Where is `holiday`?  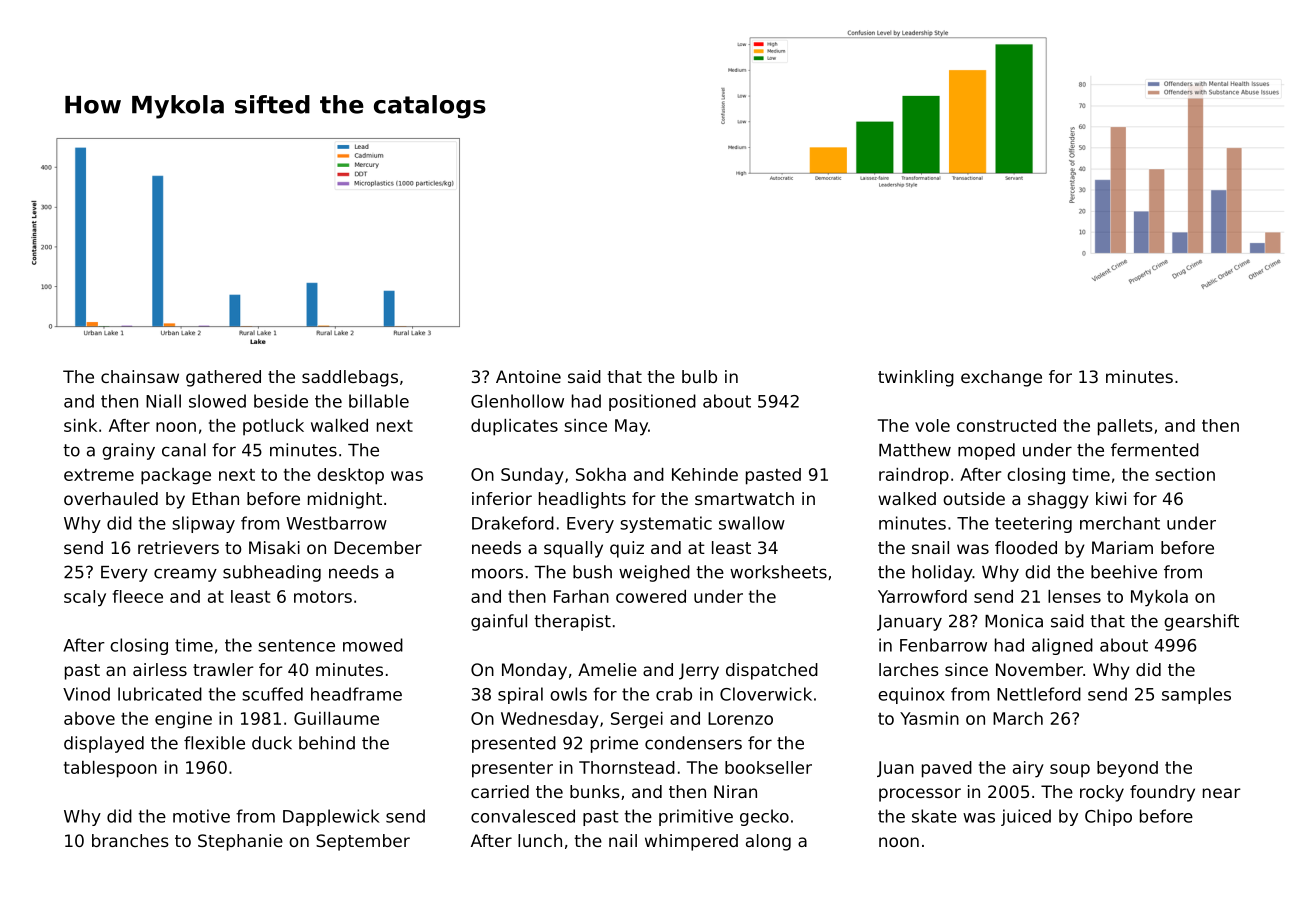 holiday is located at coordinates (942, 573).
